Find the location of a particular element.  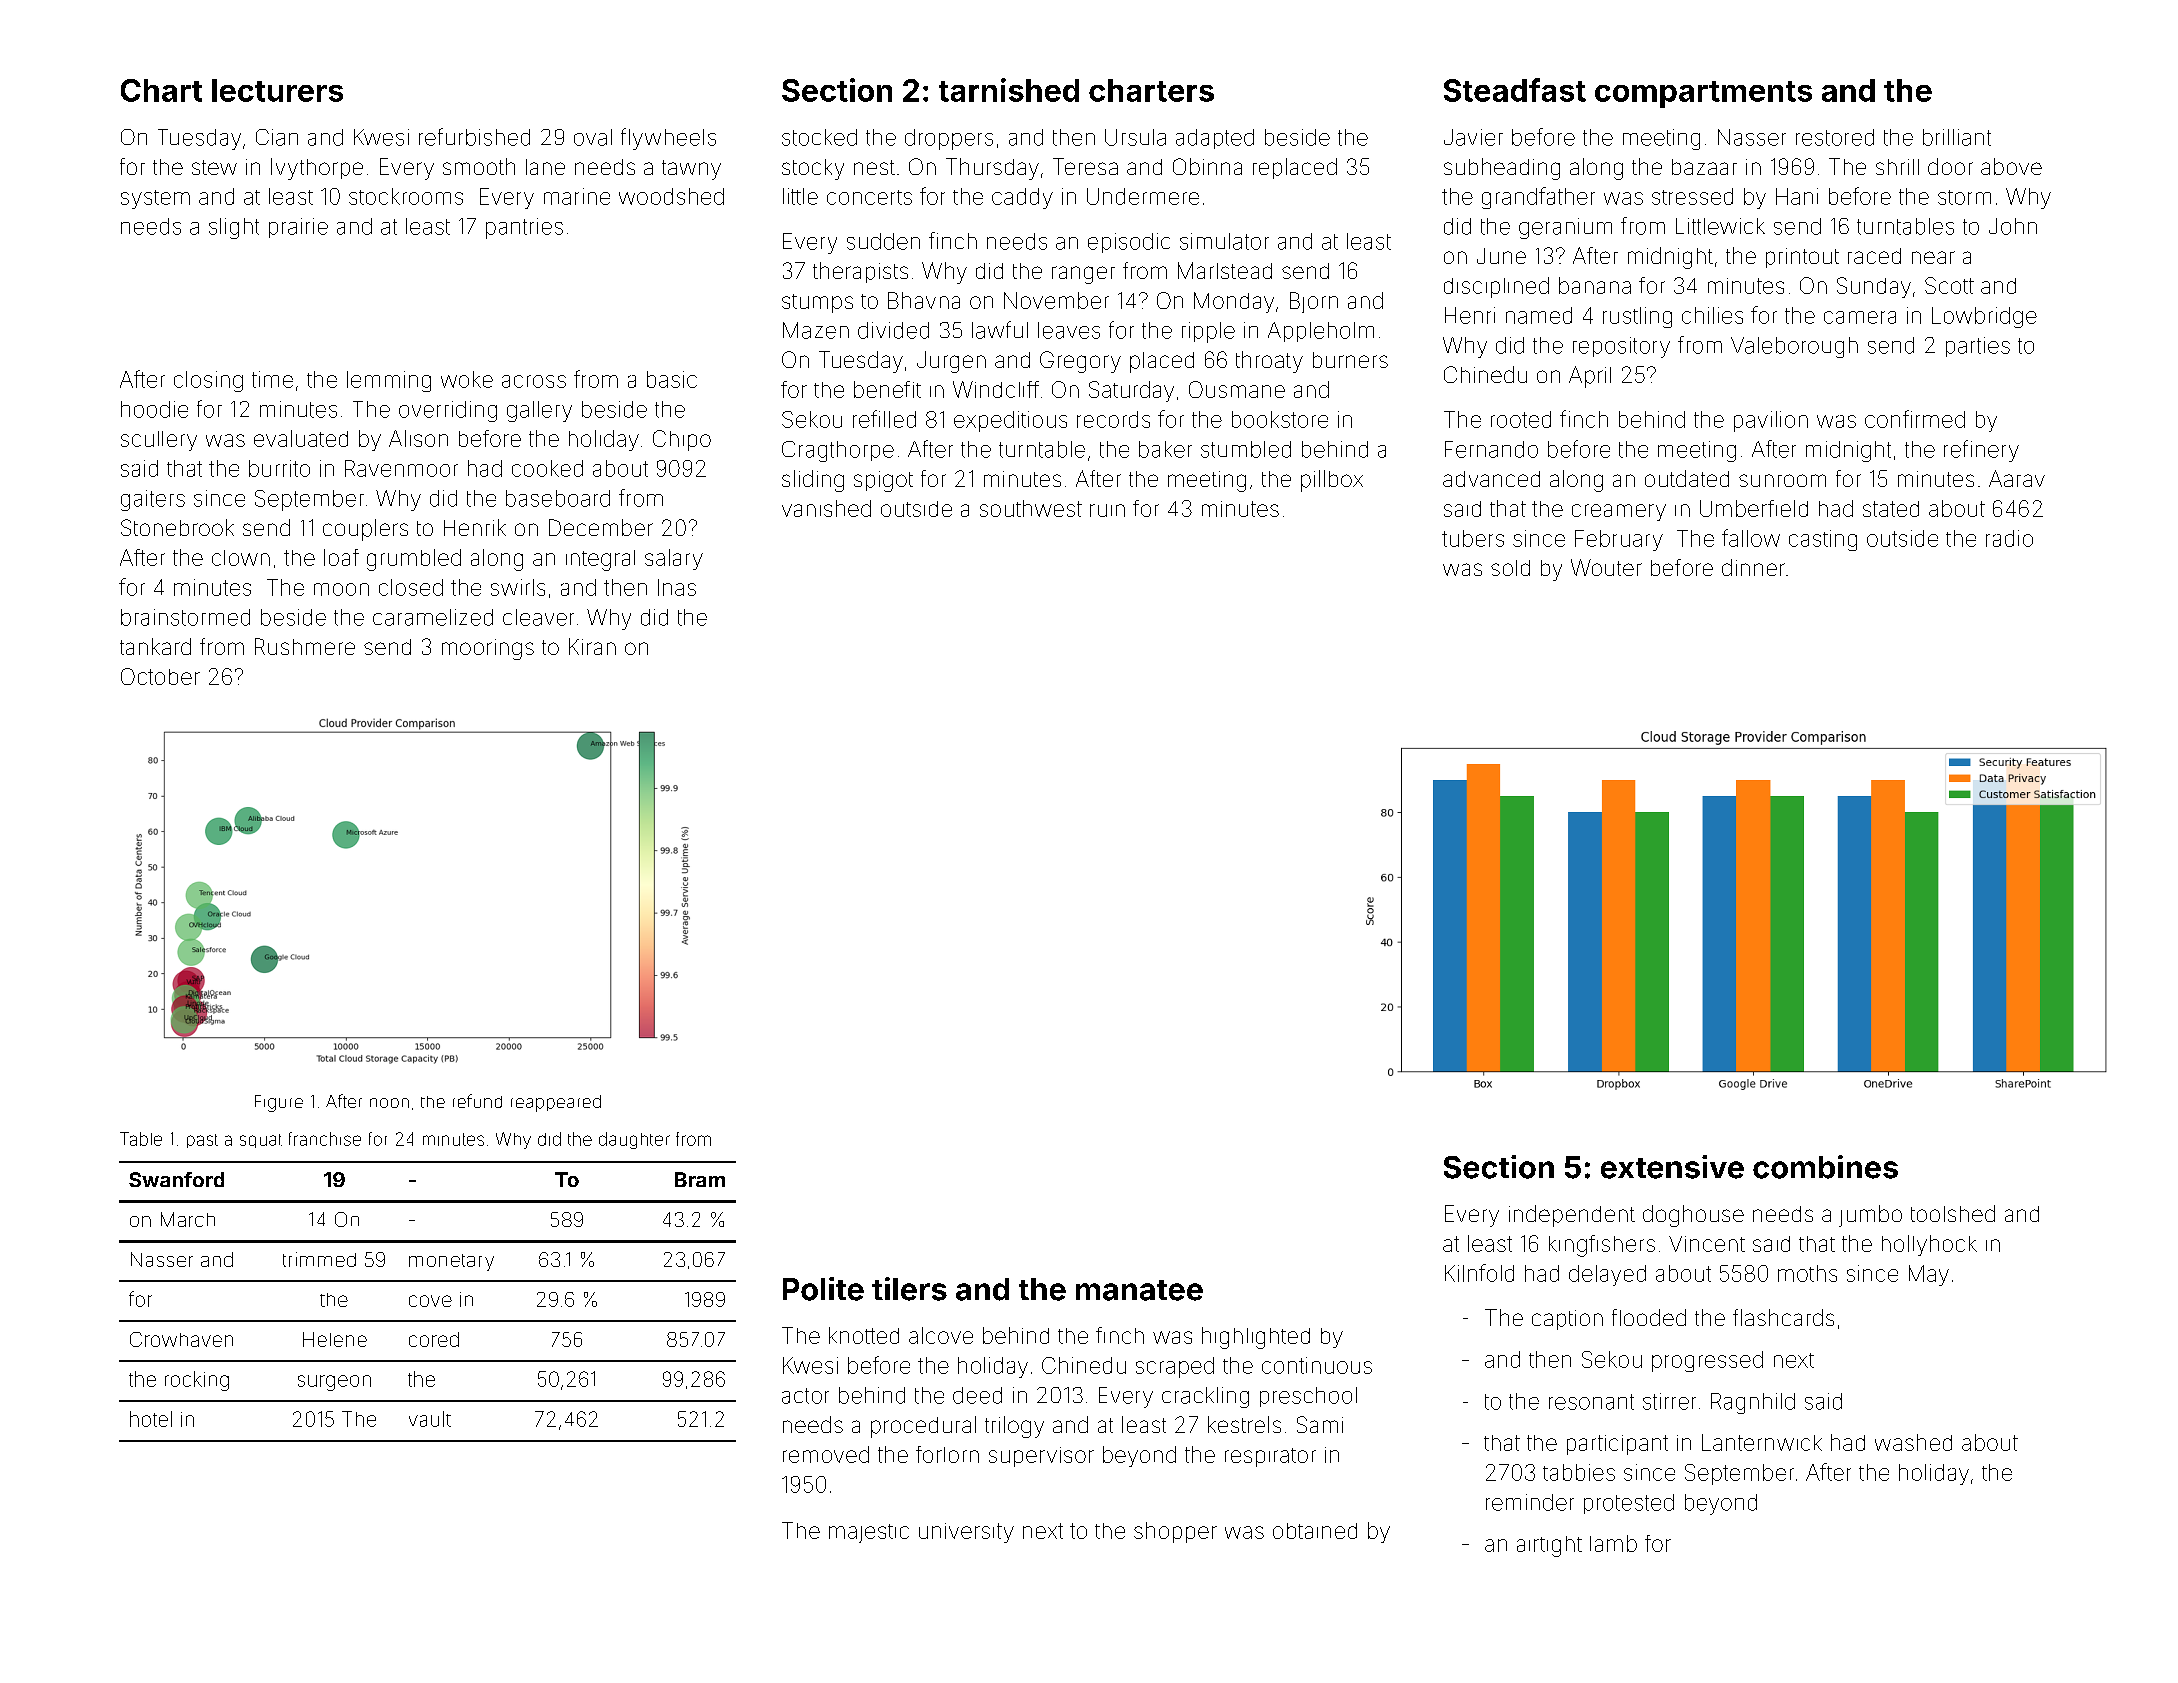

caramelized is located at coordinates (433, 617).
